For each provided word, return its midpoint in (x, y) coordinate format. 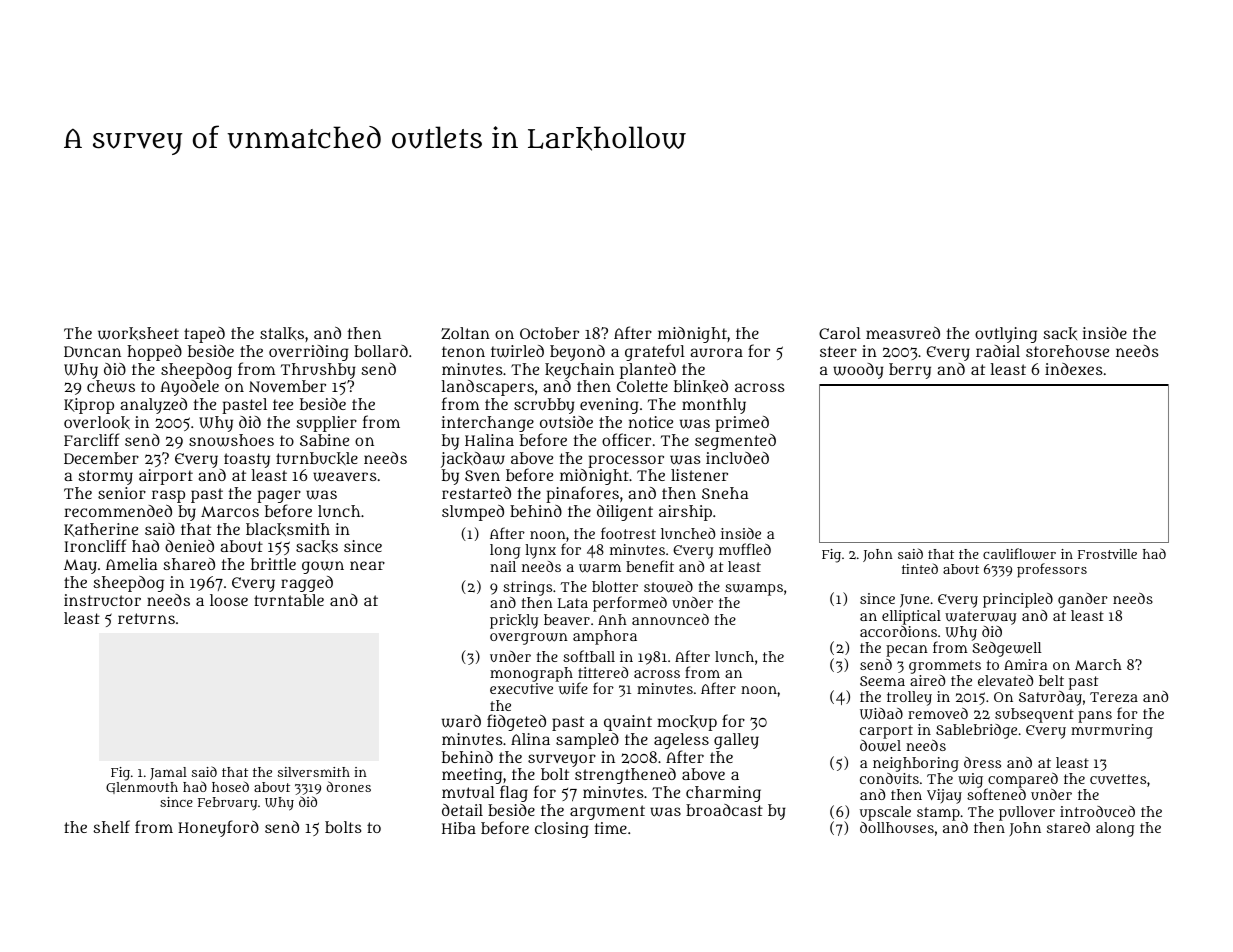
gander (1083, 600)
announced (670, 619)
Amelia (131, 564)
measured (903, 333)
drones (349, 786)
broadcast (724, 810)
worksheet (138, 333)
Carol (840, 333)
